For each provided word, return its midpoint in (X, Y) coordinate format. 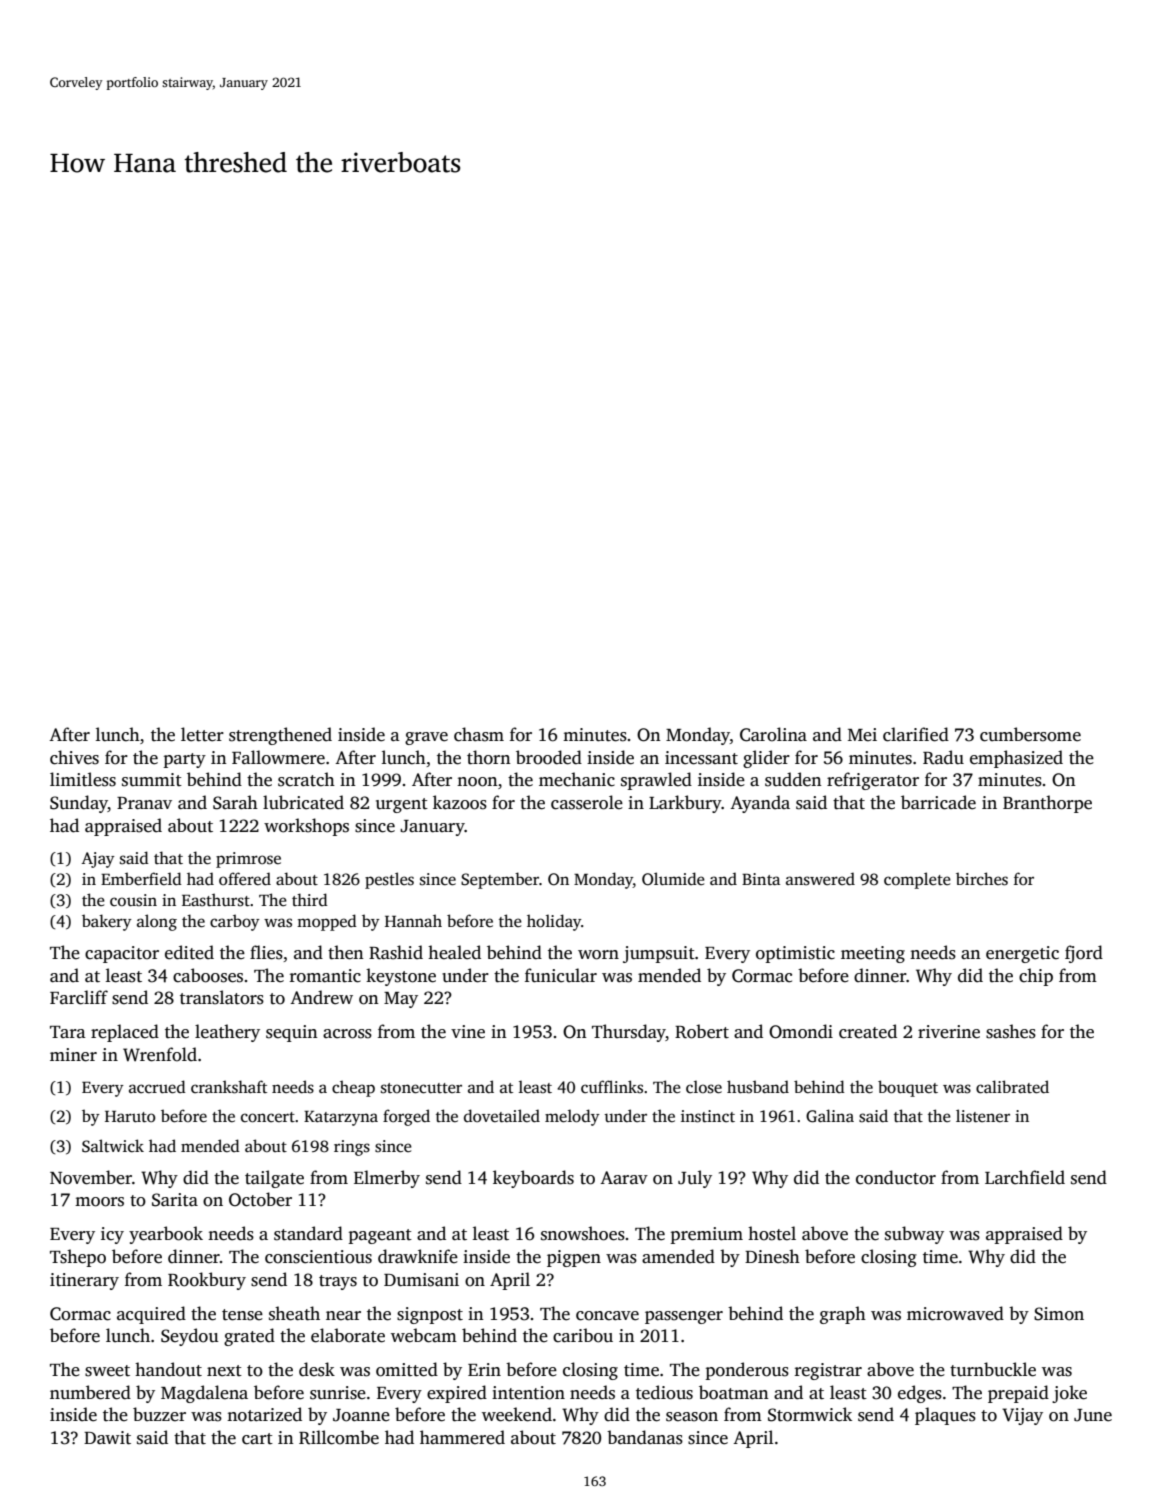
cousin (133, 900)
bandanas (645, 1437)
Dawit (107, 1438)
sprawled (656, 781)
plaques (945, 1416)
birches (982, 879)
